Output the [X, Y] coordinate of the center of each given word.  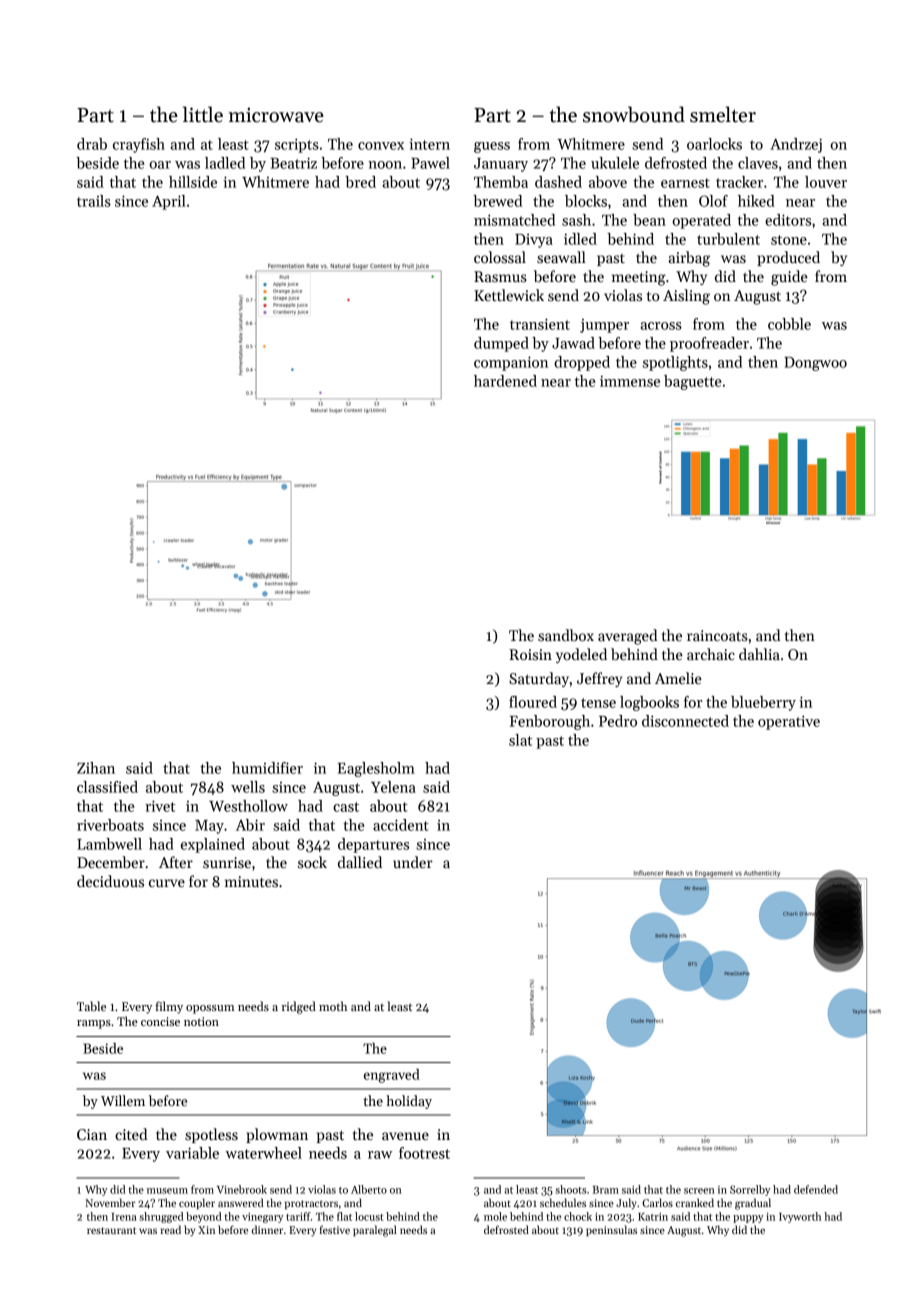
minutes [251, 881]
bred [360, 182]
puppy [748, 1219]
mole [495, 1216]
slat [520, 740]
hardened [505, 381]
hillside [193, 182]
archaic [711, 654]
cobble [789, 324]
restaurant [111, 1230]
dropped [582, 363]
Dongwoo [815, 364]
